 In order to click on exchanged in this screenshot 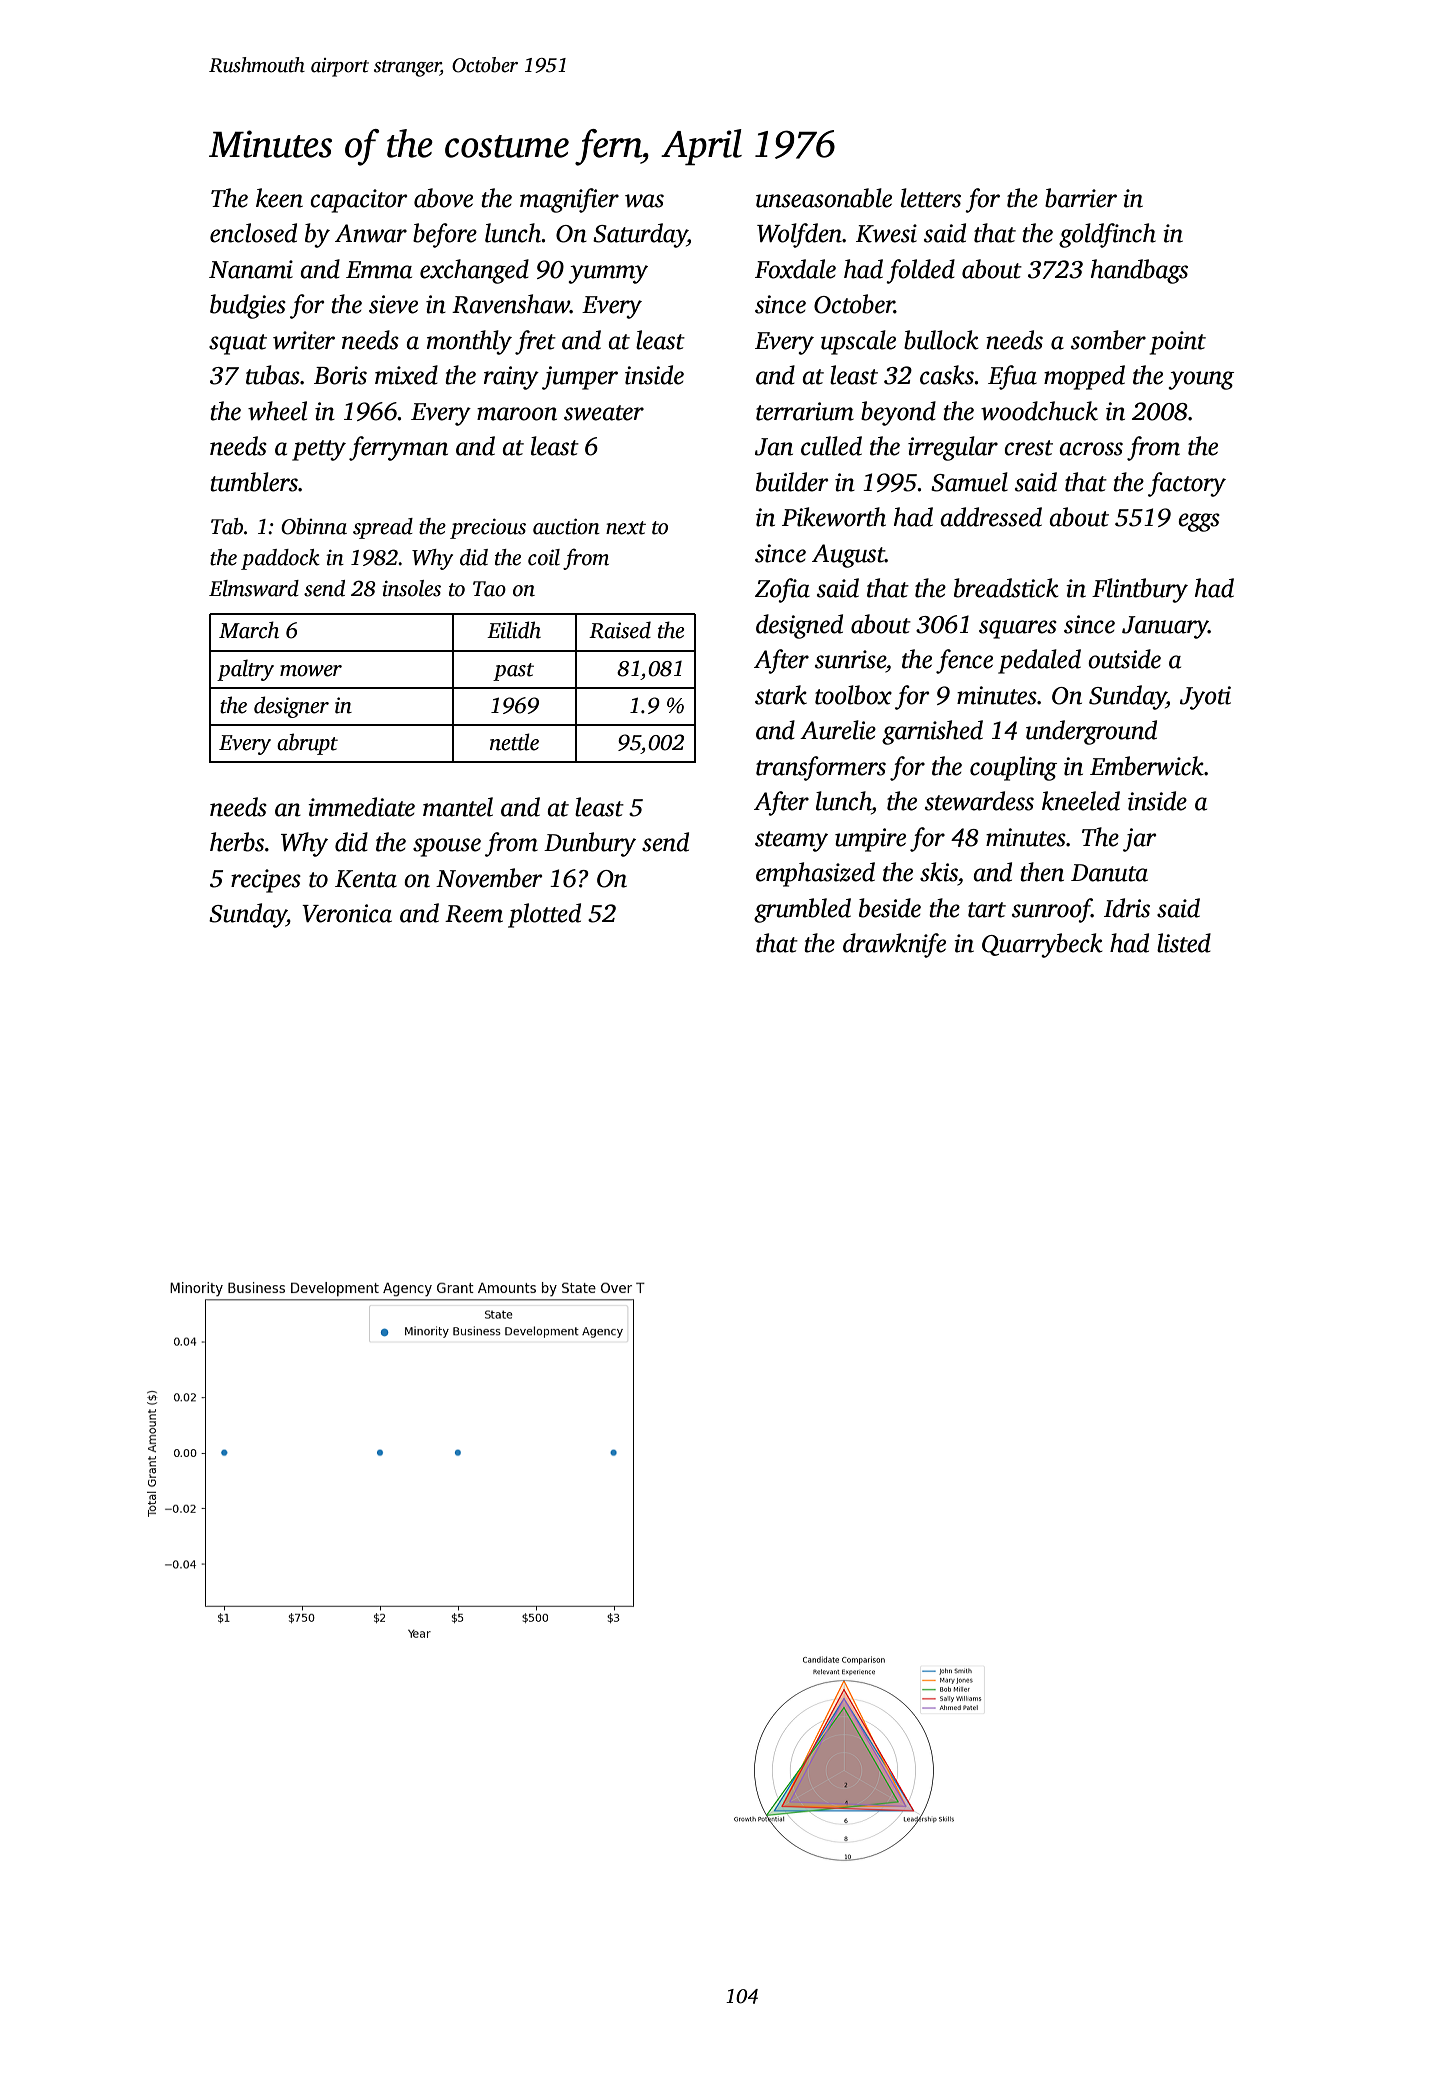, I will do `click(474, 271)`.
